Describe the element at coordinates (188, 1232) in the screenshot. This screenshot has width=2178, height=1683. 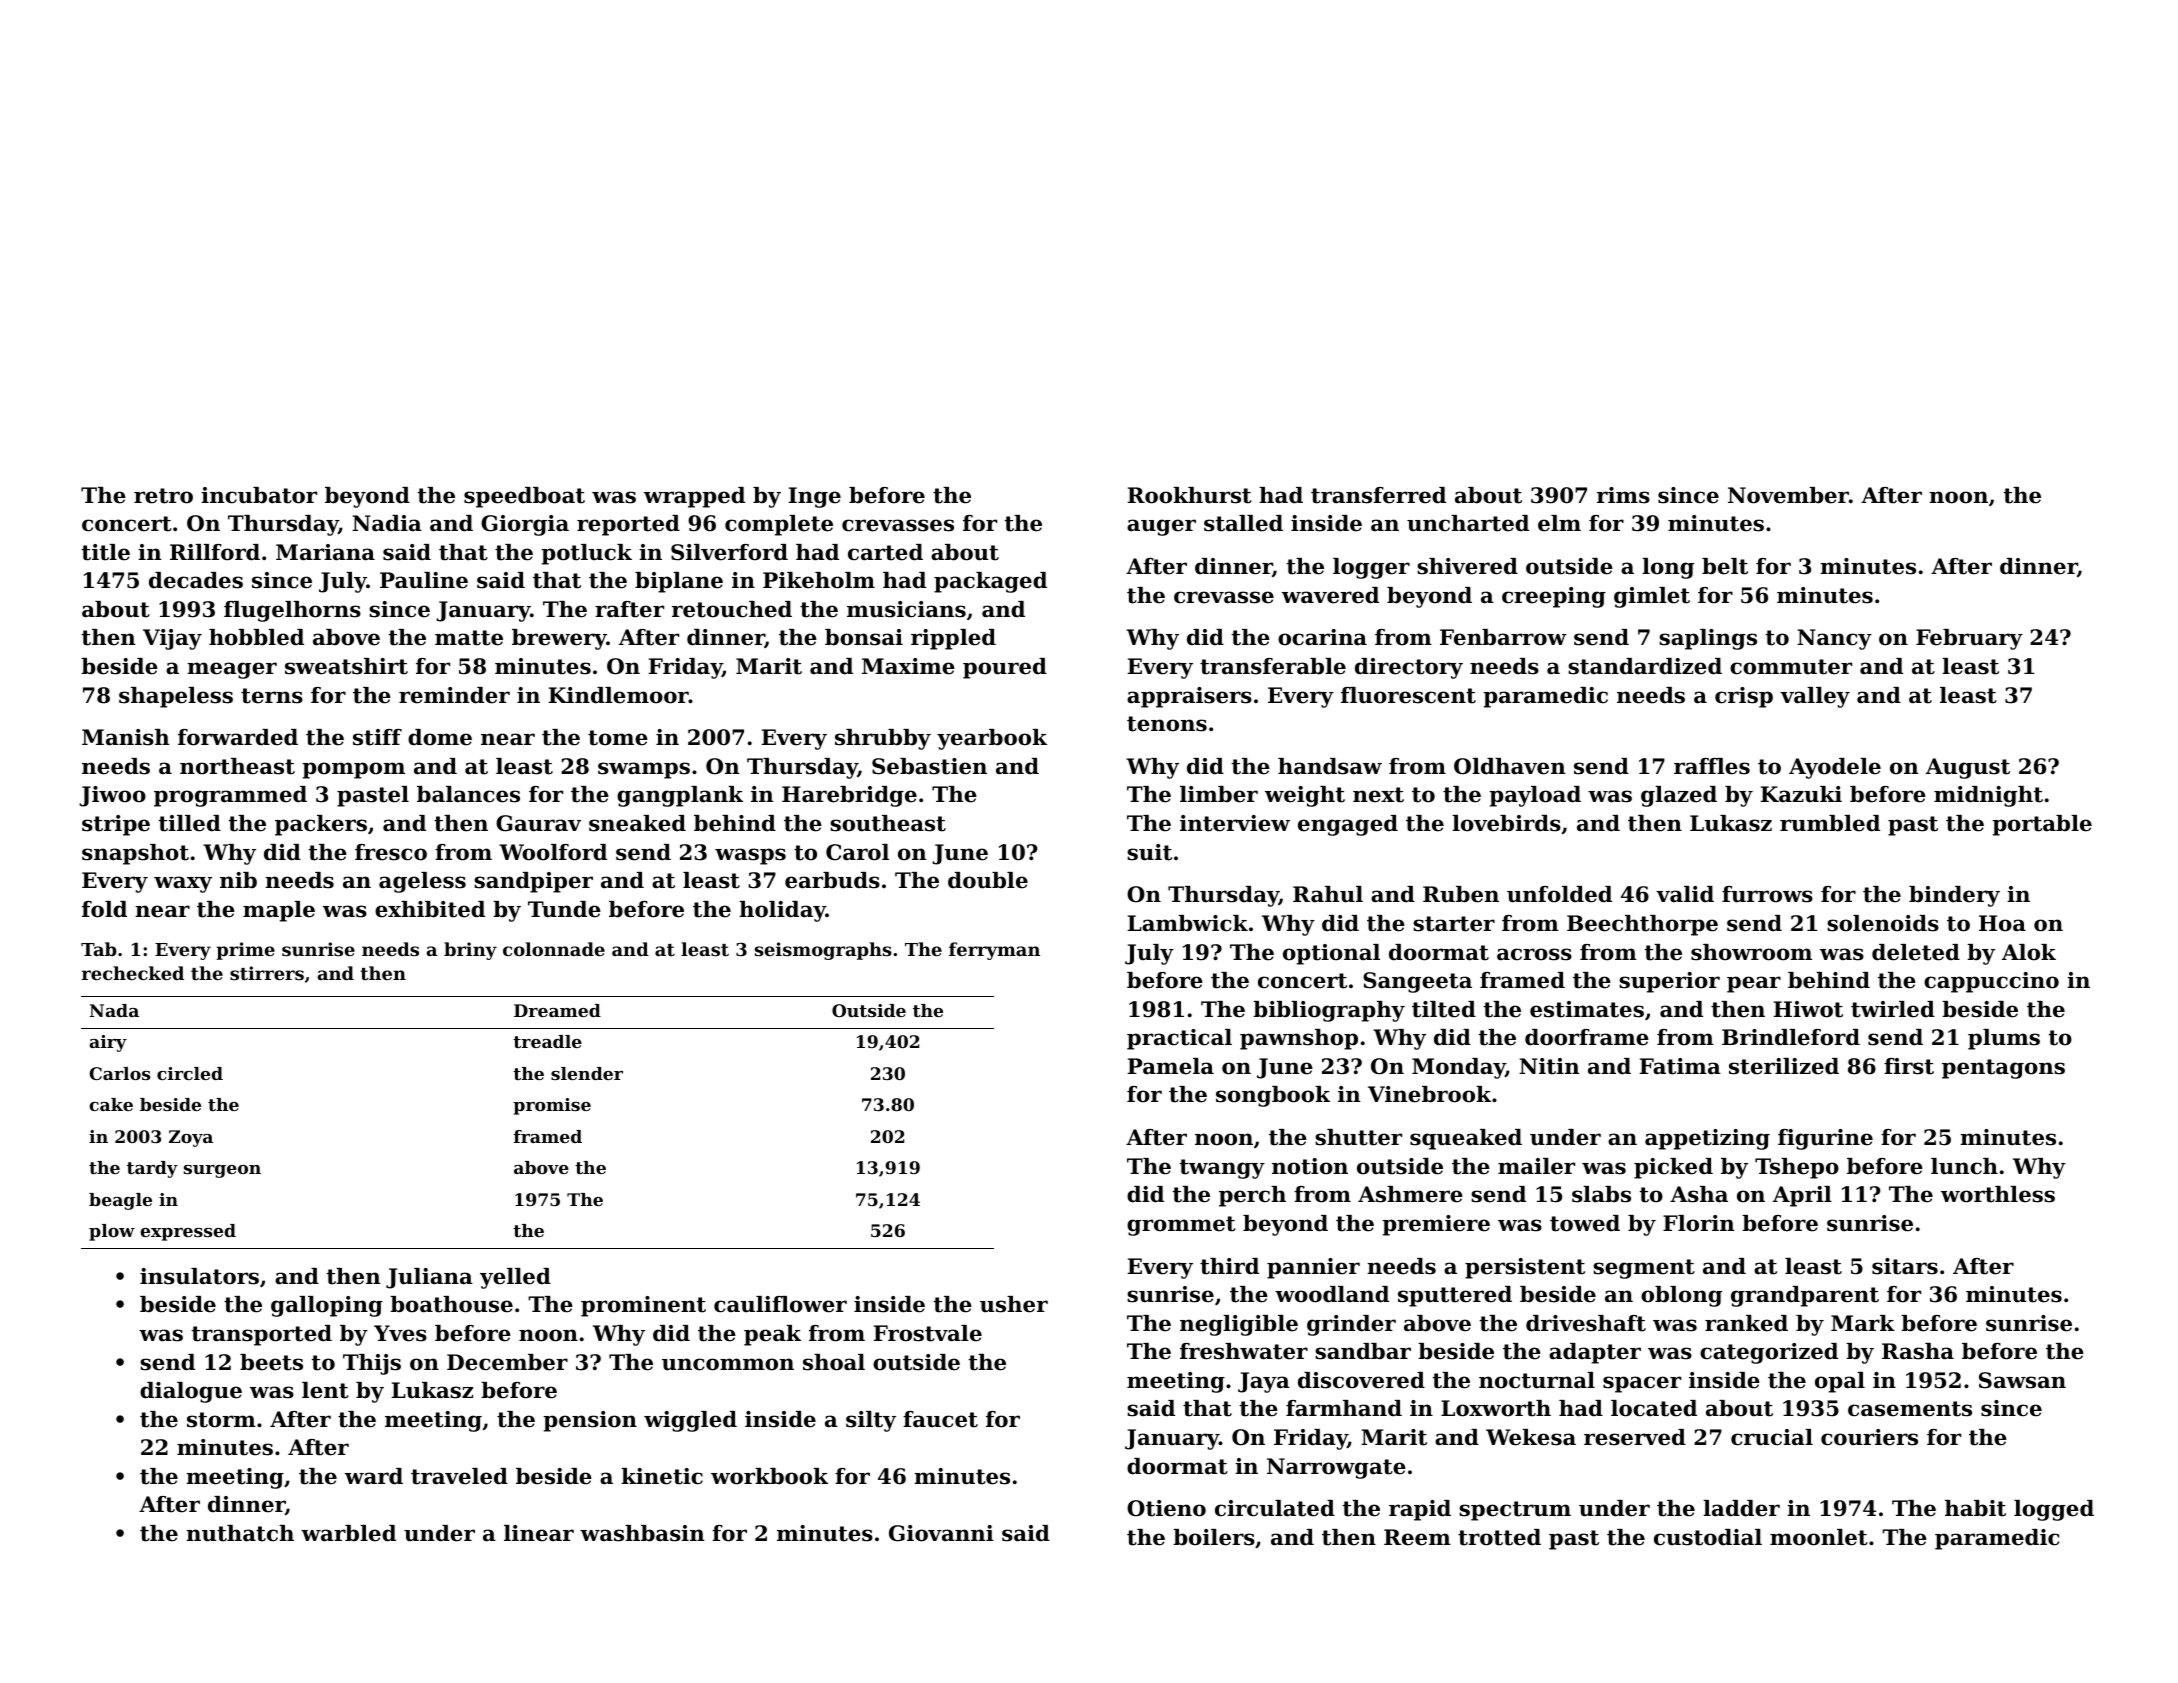
I see `expressed` at that location.
